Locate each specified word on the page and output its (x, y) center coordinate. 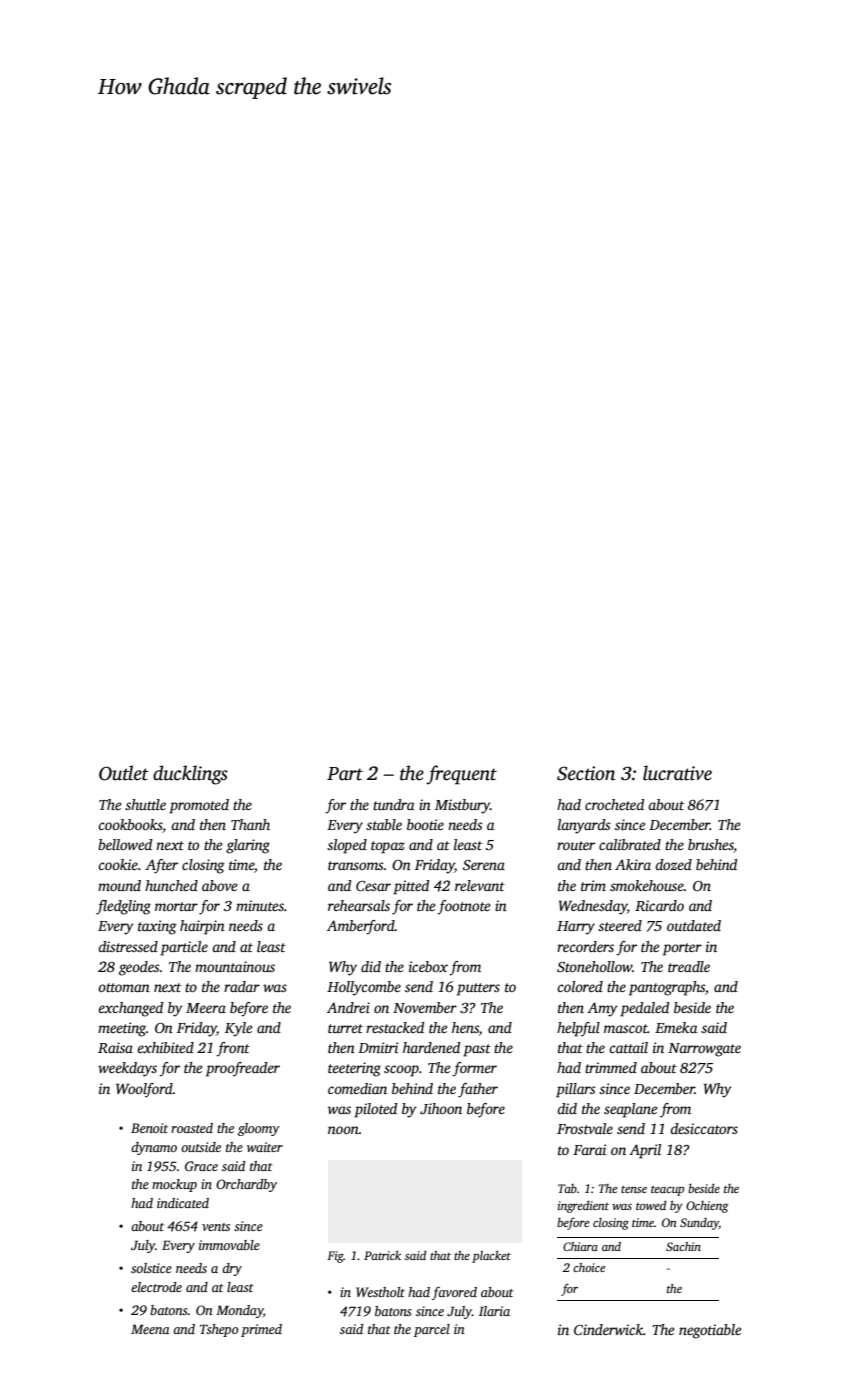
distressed (128, 946)
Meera (206, 1008)
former (474, 1069)
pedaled (644, 1009)
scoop (401, 1071)
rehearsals (359, 905)
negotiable (710, 1331)
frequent (462, 775)
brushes (711, 846)
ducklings (190, 775)
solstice (151, 1268)
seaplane (630, 1110)
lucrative (677, 773)
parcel (432, 1330)
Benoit (149, 1128)
